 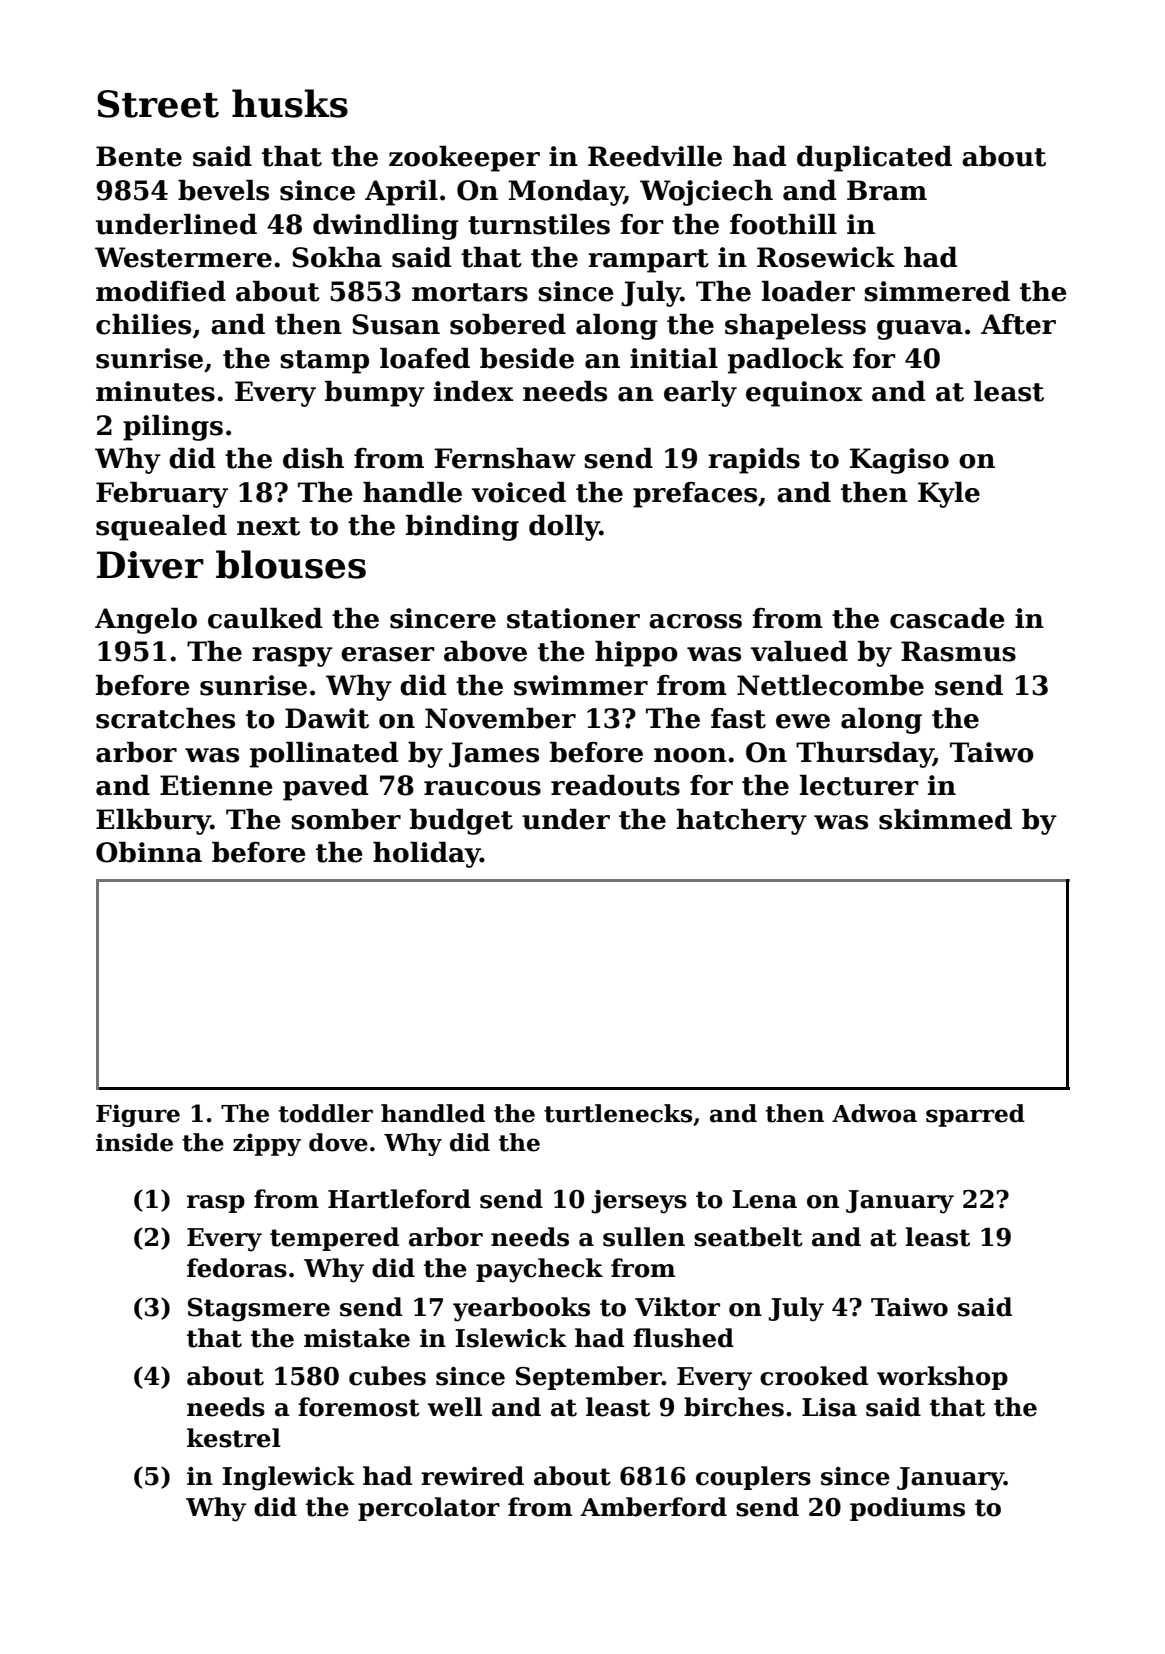 What do you see at coordinates (155, 391) in the screenshot?
I see `minutes` at bounding box center [155, 391].
